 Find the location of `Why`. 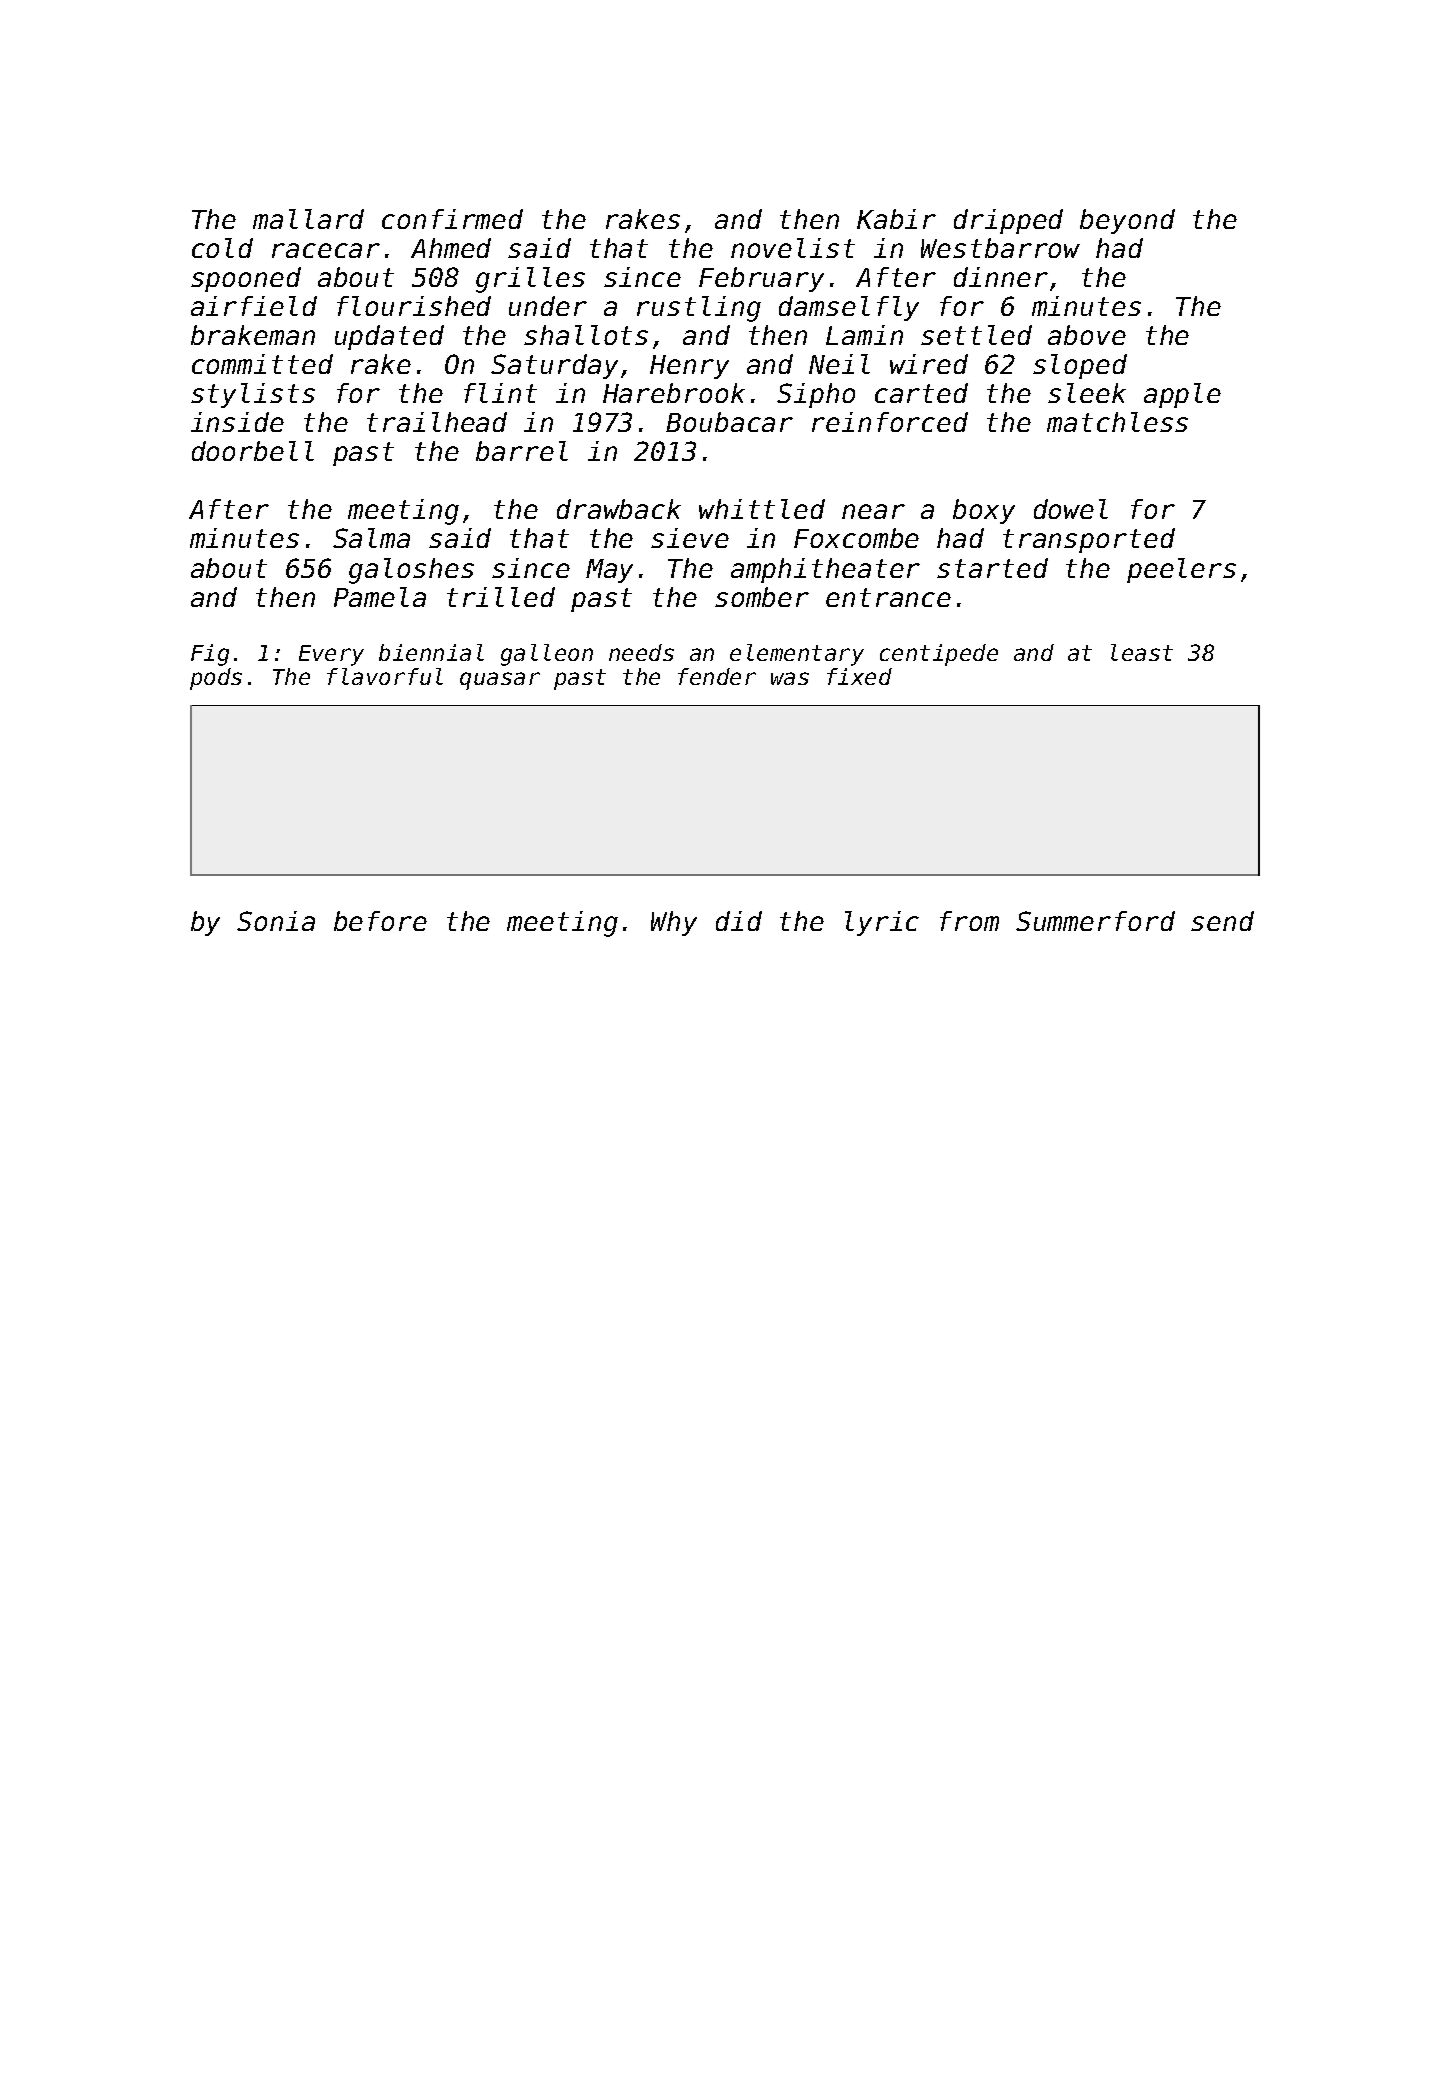

Why is located at coordinates (674, 923).
